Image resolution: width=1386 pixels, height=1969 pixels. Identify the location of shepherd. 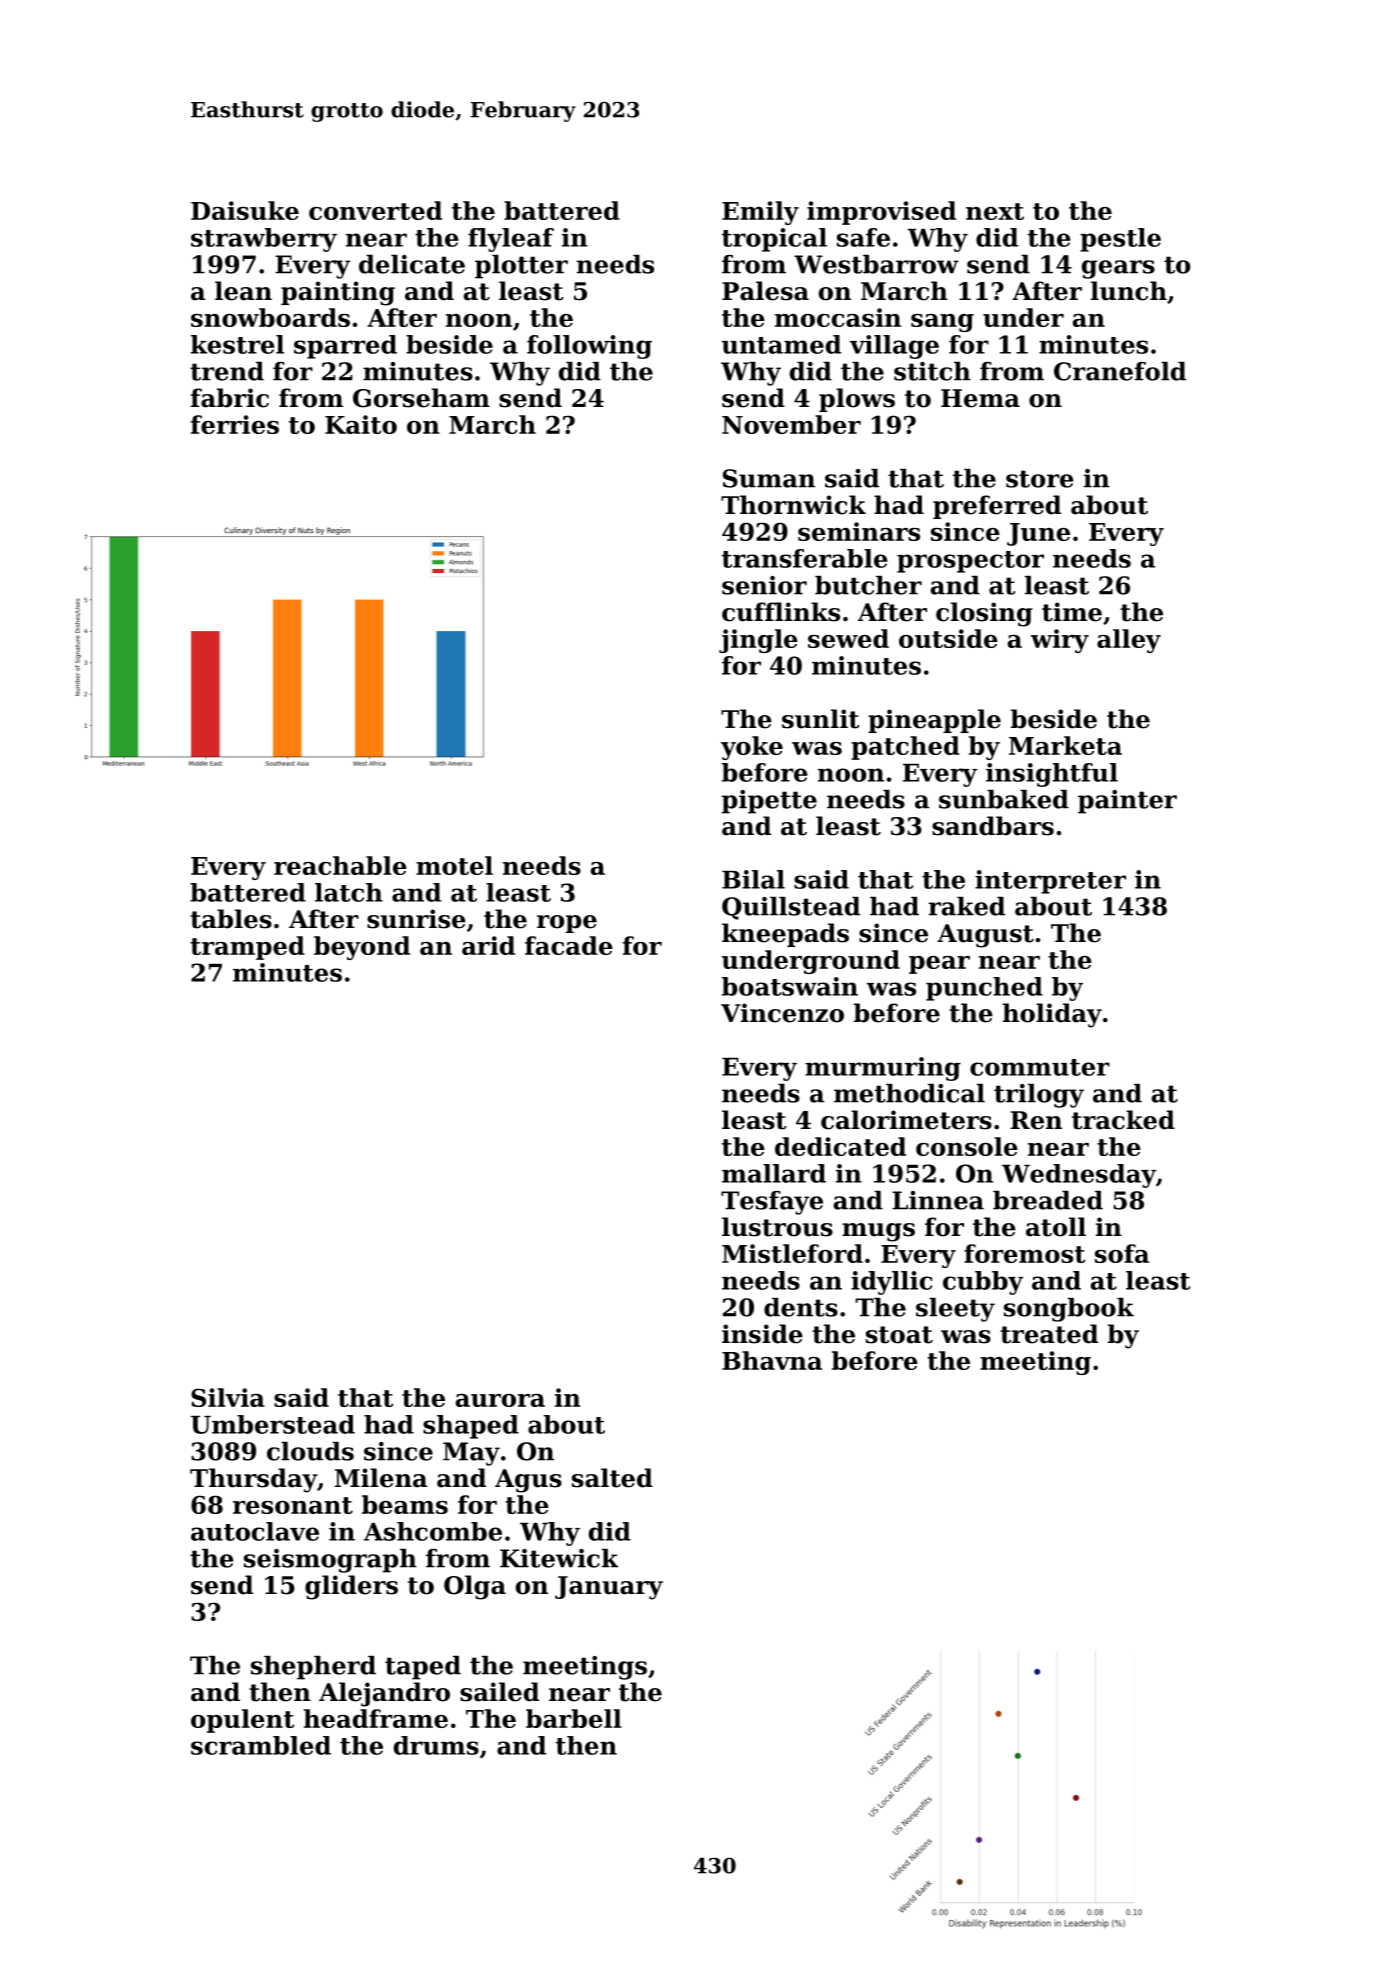
(313, 1668).
